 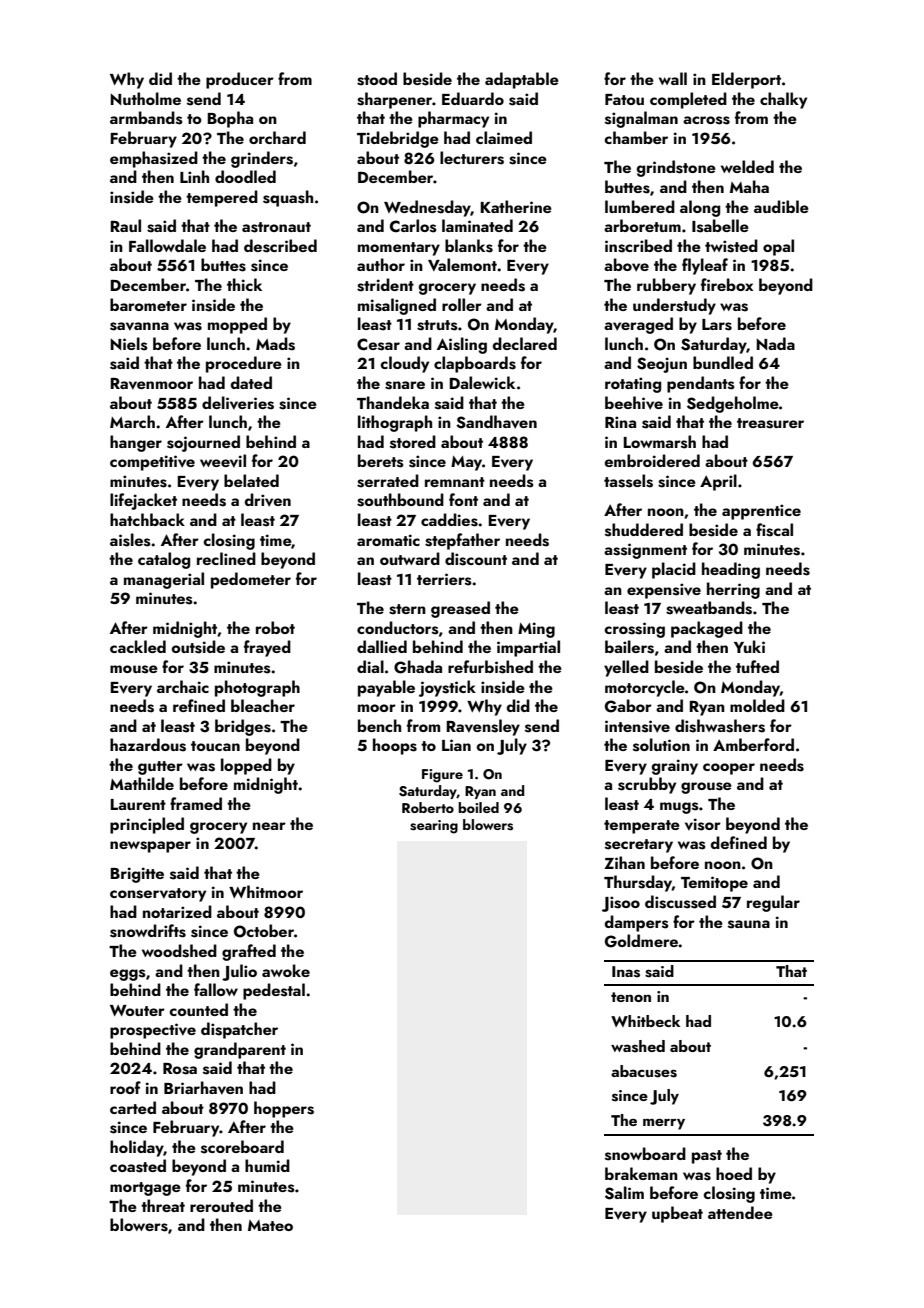 I want to click on scrubby, so click(x=647, y=785).
